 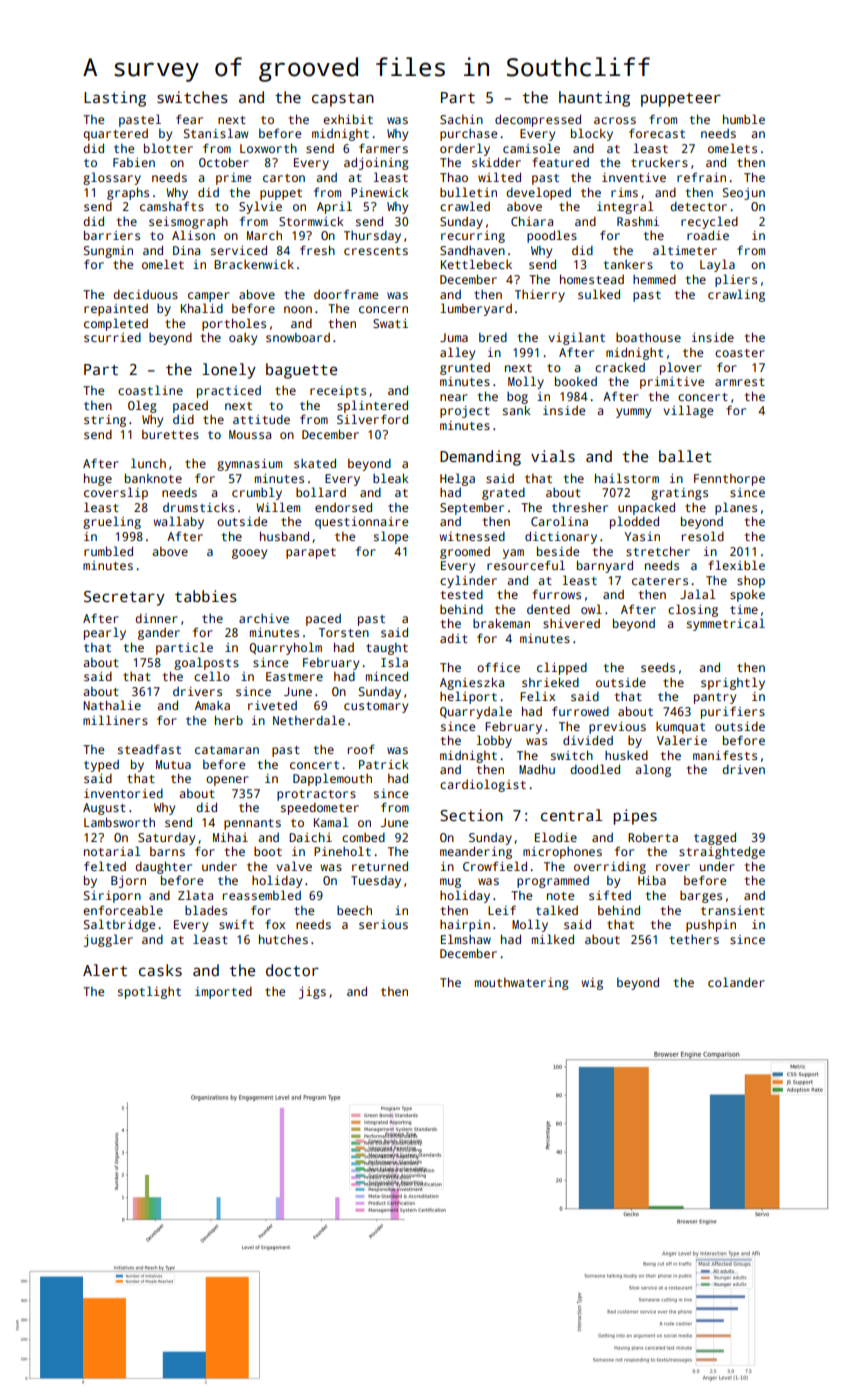 What do you see at coordinates (466, 939) in the screenshot?
I see `Elmshaw` at bounding box center [466, 939].
